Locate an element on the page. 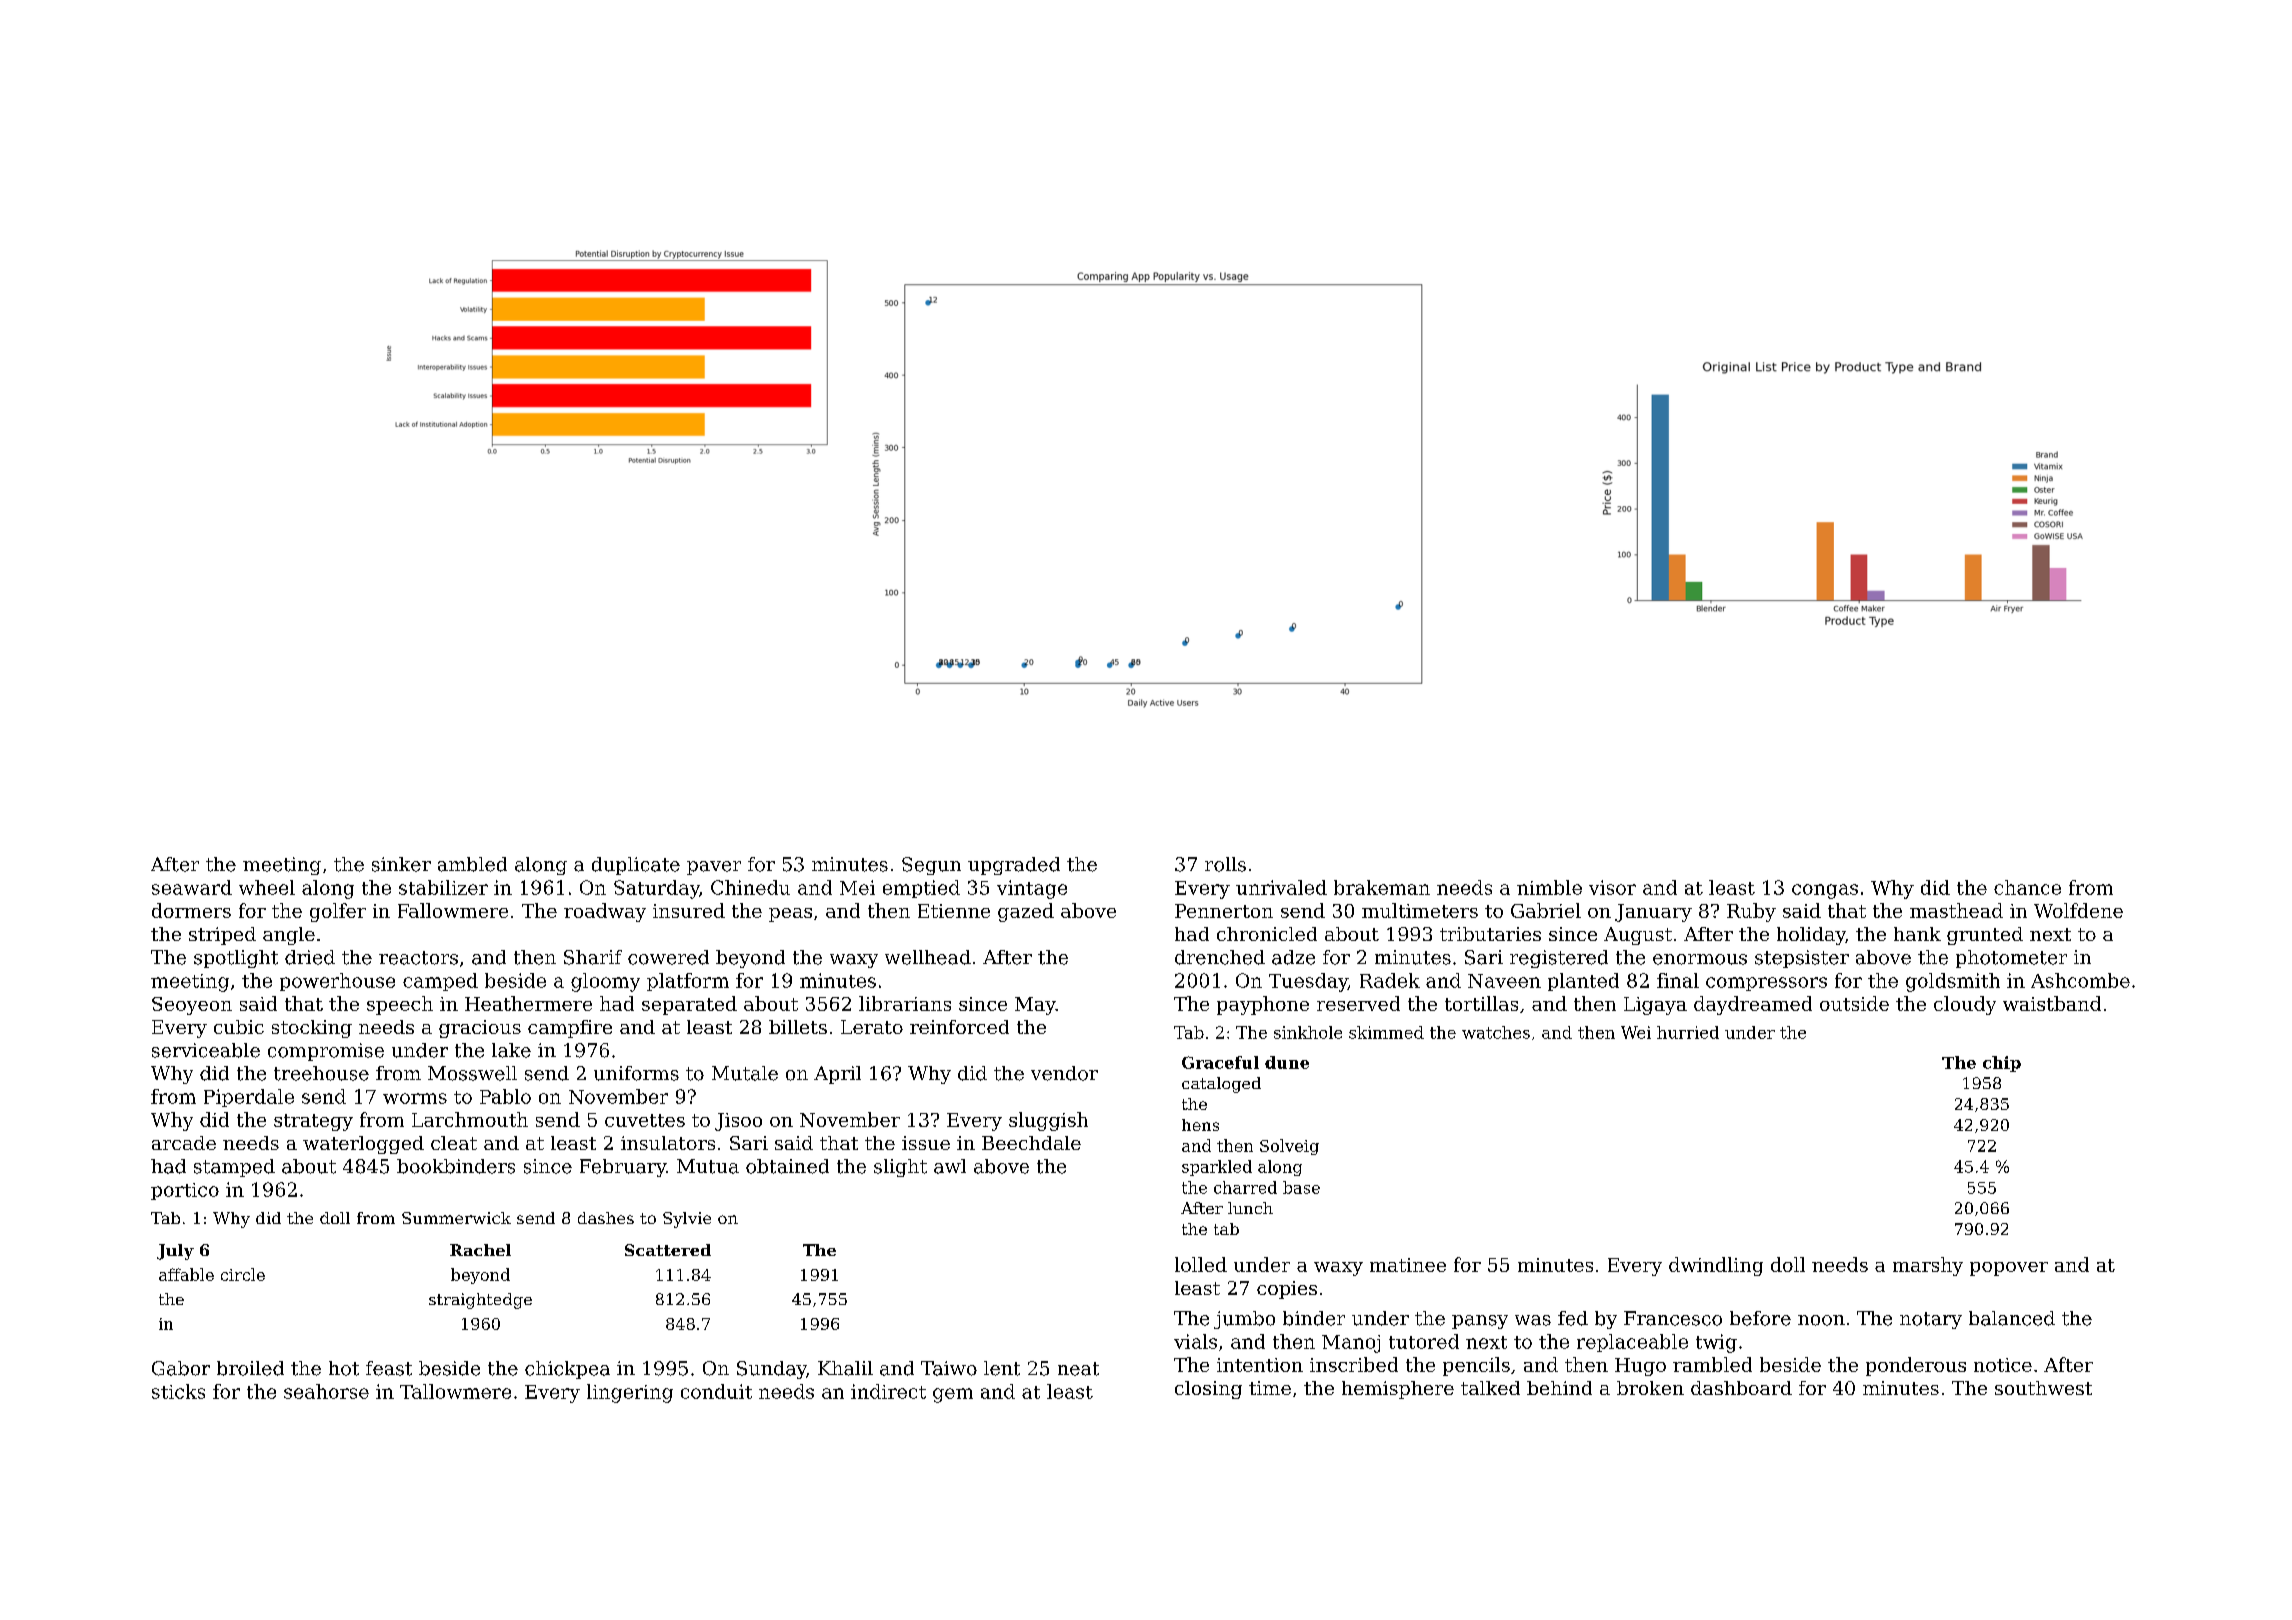 The height and width of the page is (1620, 2292). arcade is located at coordinates (184, 1143).
